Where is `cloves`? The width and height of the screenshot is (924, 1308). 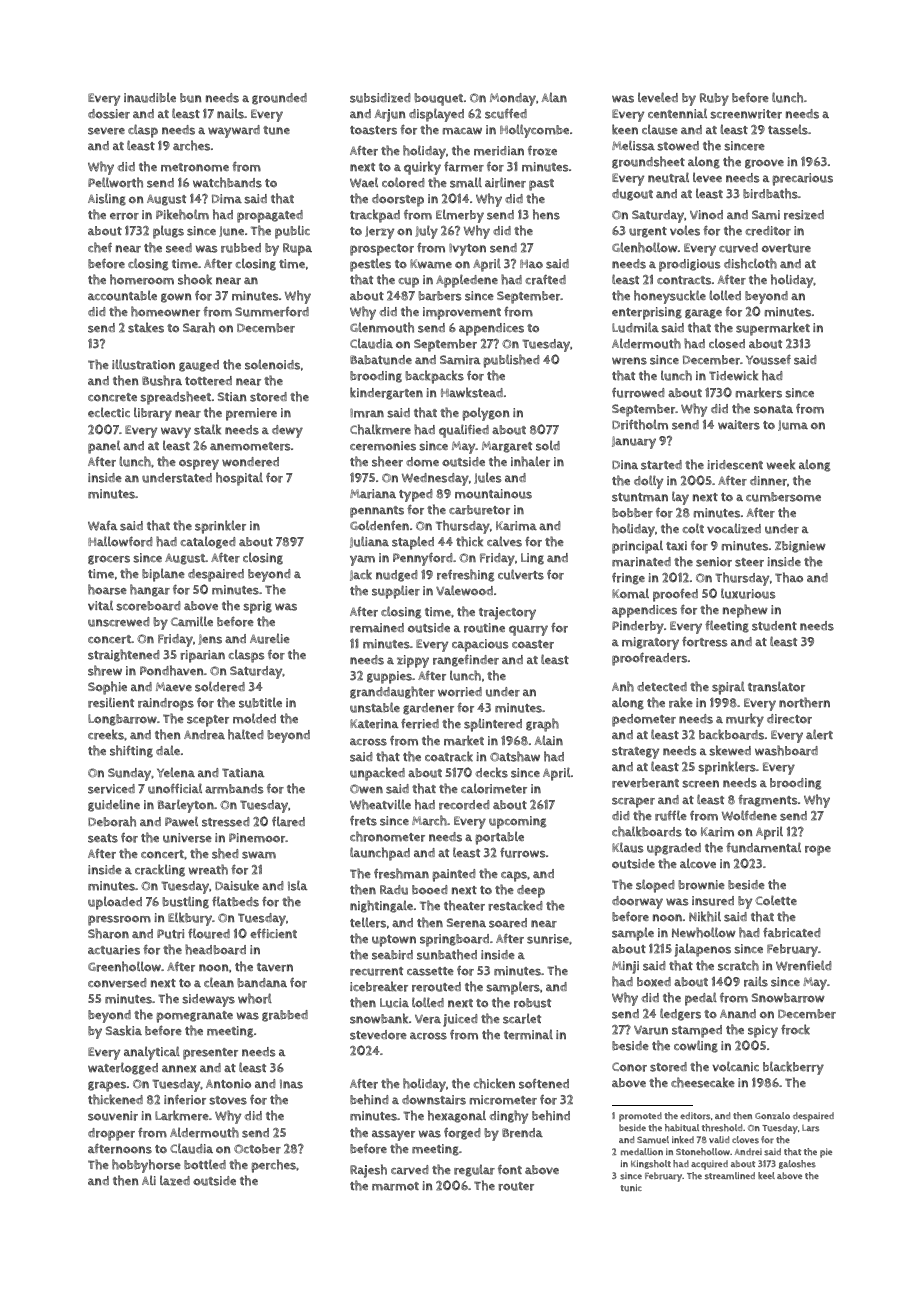
cloves is located at coordinates (745, 1140).
